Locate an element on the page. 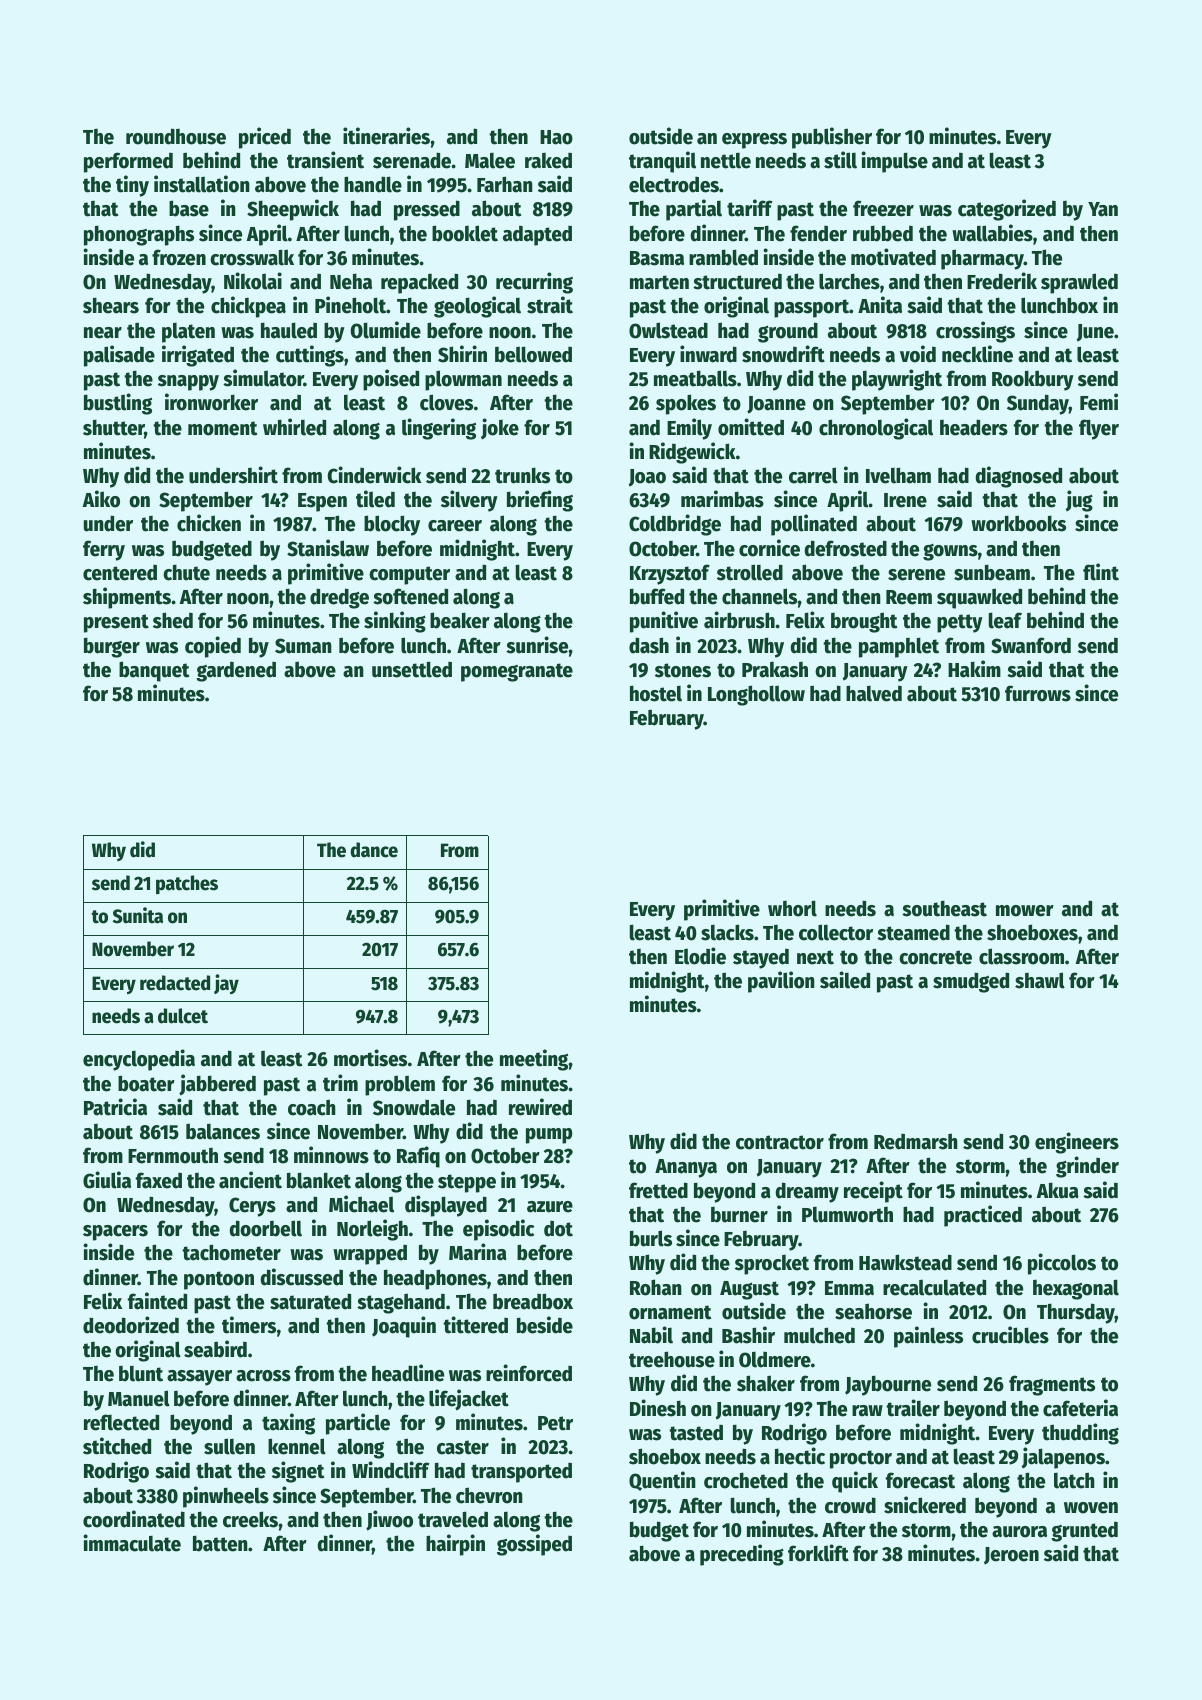 This document has width=1202, height=1700. Akua is located at coordinates (1058, 1190).
